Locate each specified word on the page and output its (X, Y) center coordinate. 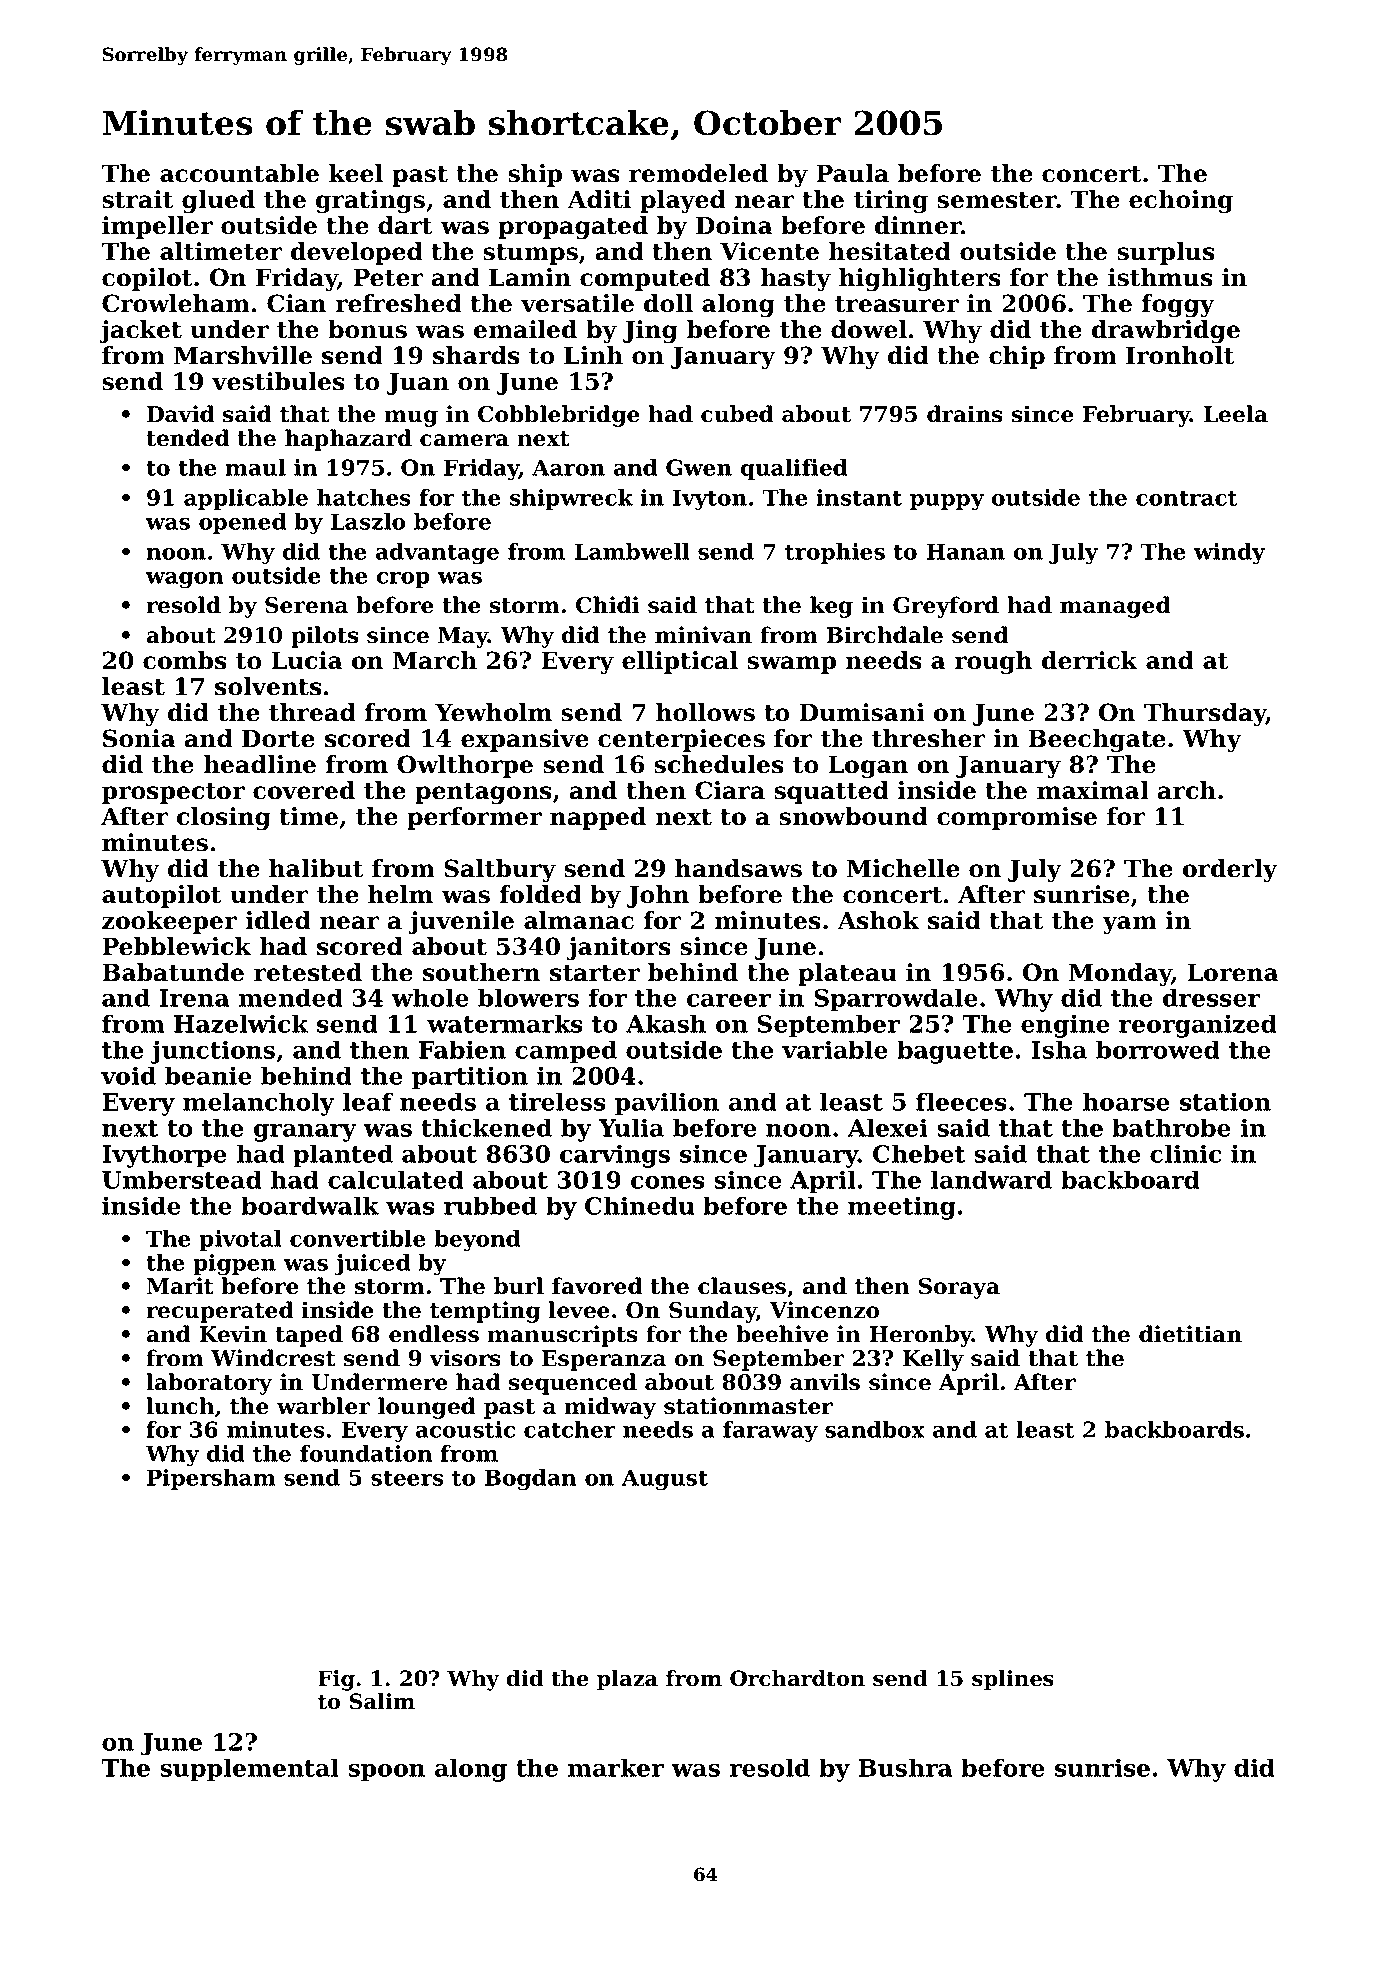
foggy (1178, 306)
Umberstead (182, 1179)
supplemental (249, 1770)
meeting (902, 1208)
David (180, 414)
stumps (530, 254)
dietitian (1190, 1334)
